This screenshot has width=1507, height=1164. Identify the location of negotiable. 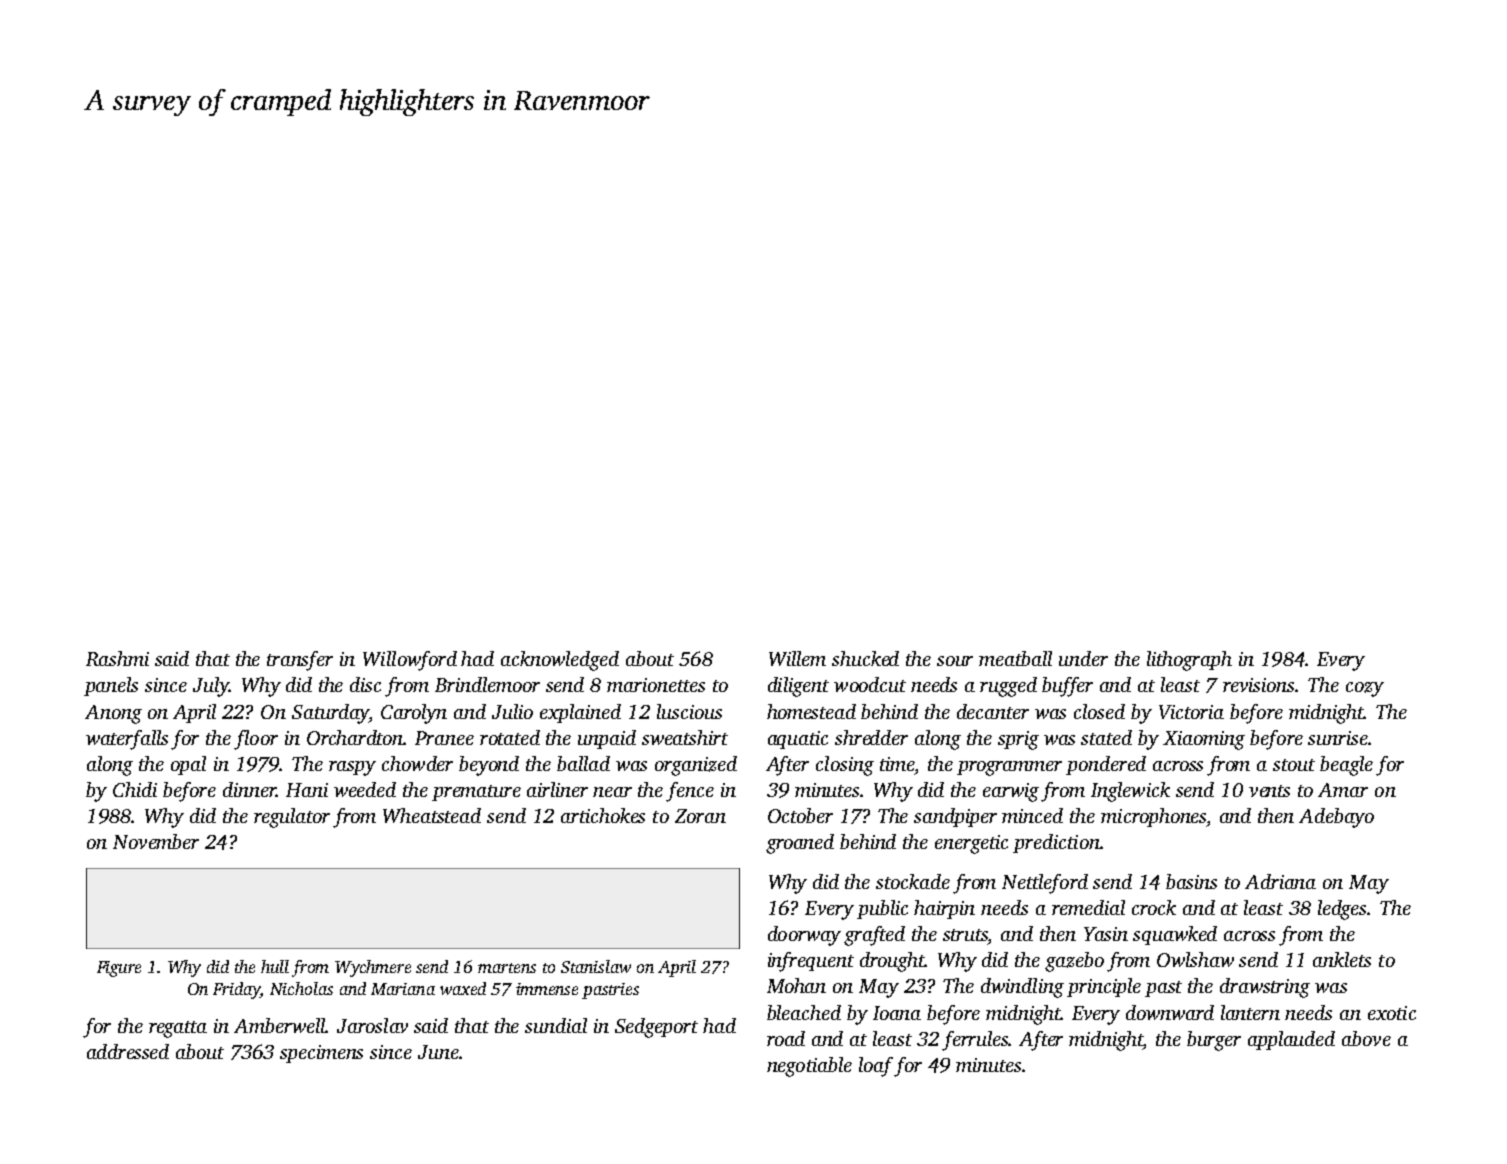
(809, 1067).
